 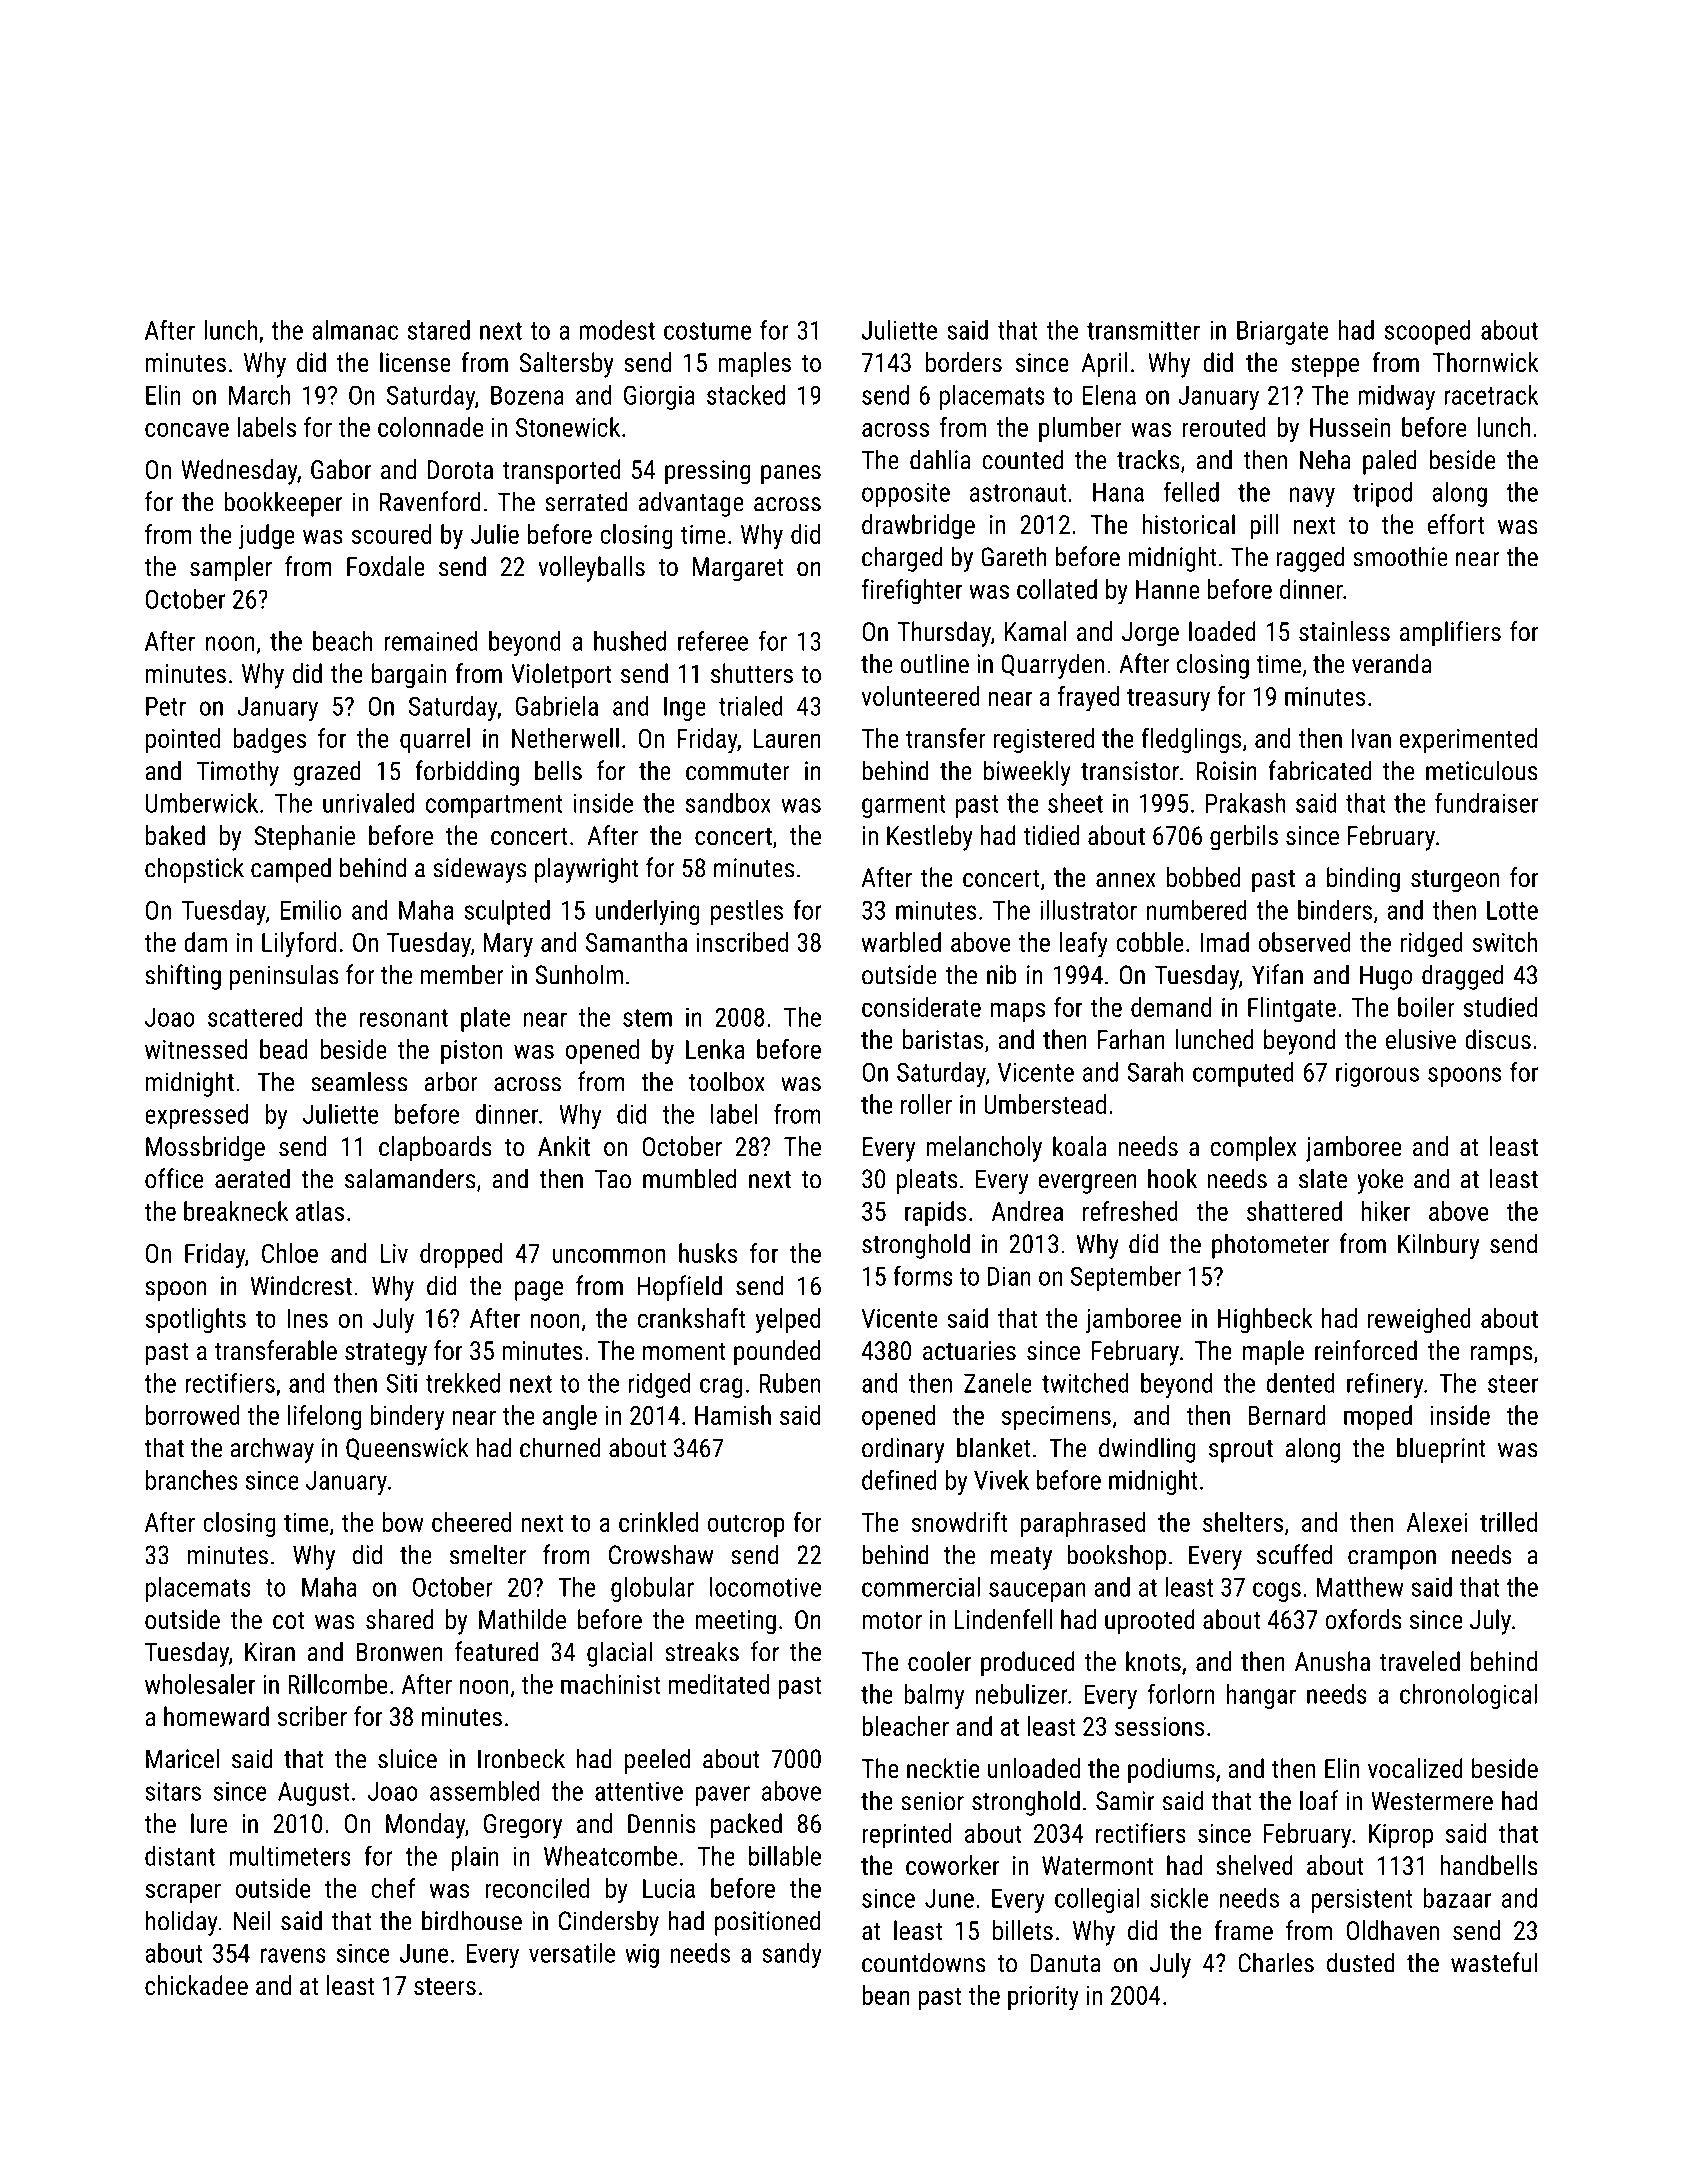 I want to click on stainless, so click(x=1344, y=631).
